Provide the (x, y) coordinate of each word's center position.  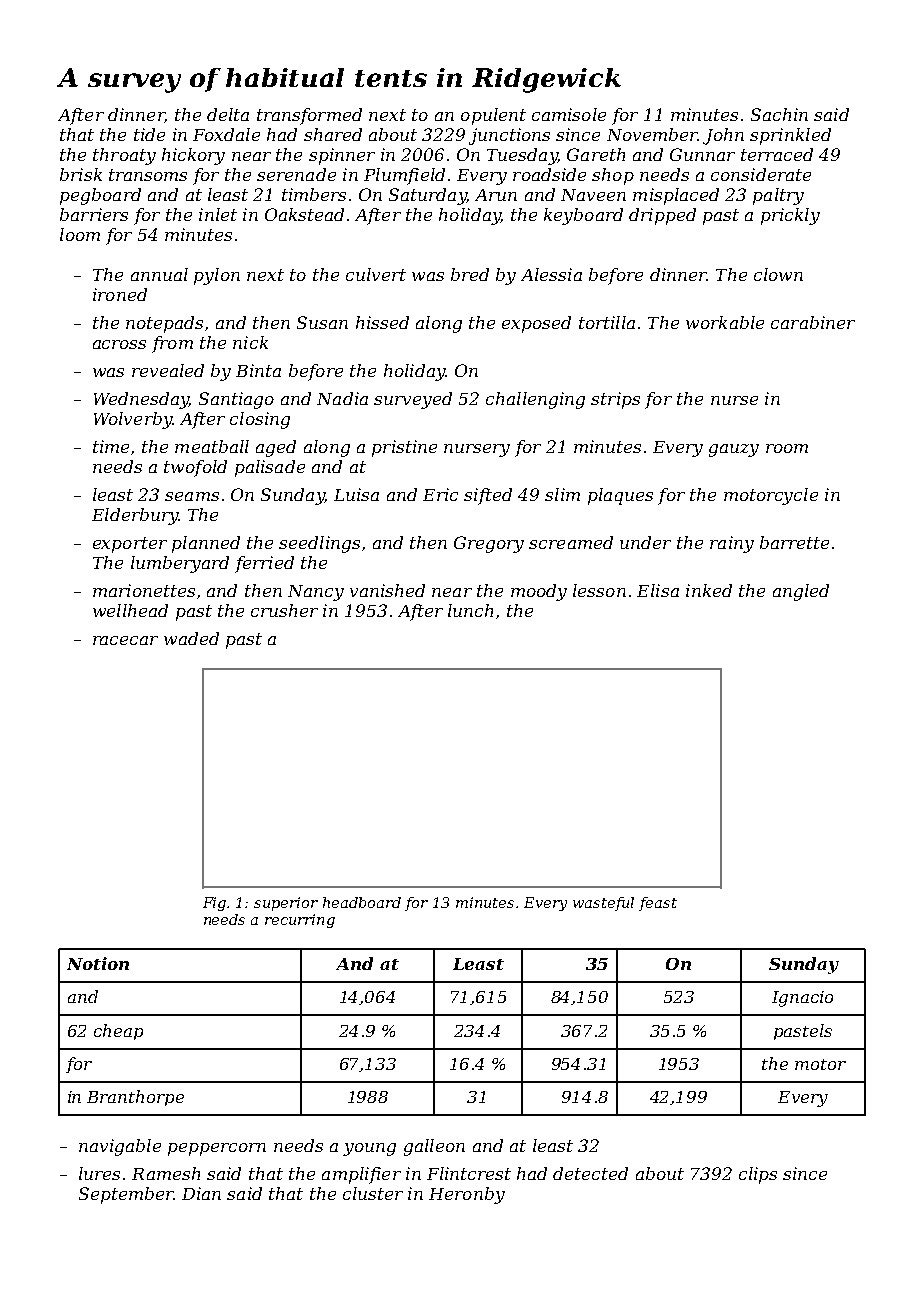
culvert (376, 274)
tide (149, 134)
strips (615, 400)
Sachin (779, 114)
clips (758, 1175)
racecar (125, 640)
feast (658, 904)
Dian (201, 1193)
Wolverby (133, 420)
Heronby (467, 1195)
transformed (309, 116)
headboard (362, 902)
